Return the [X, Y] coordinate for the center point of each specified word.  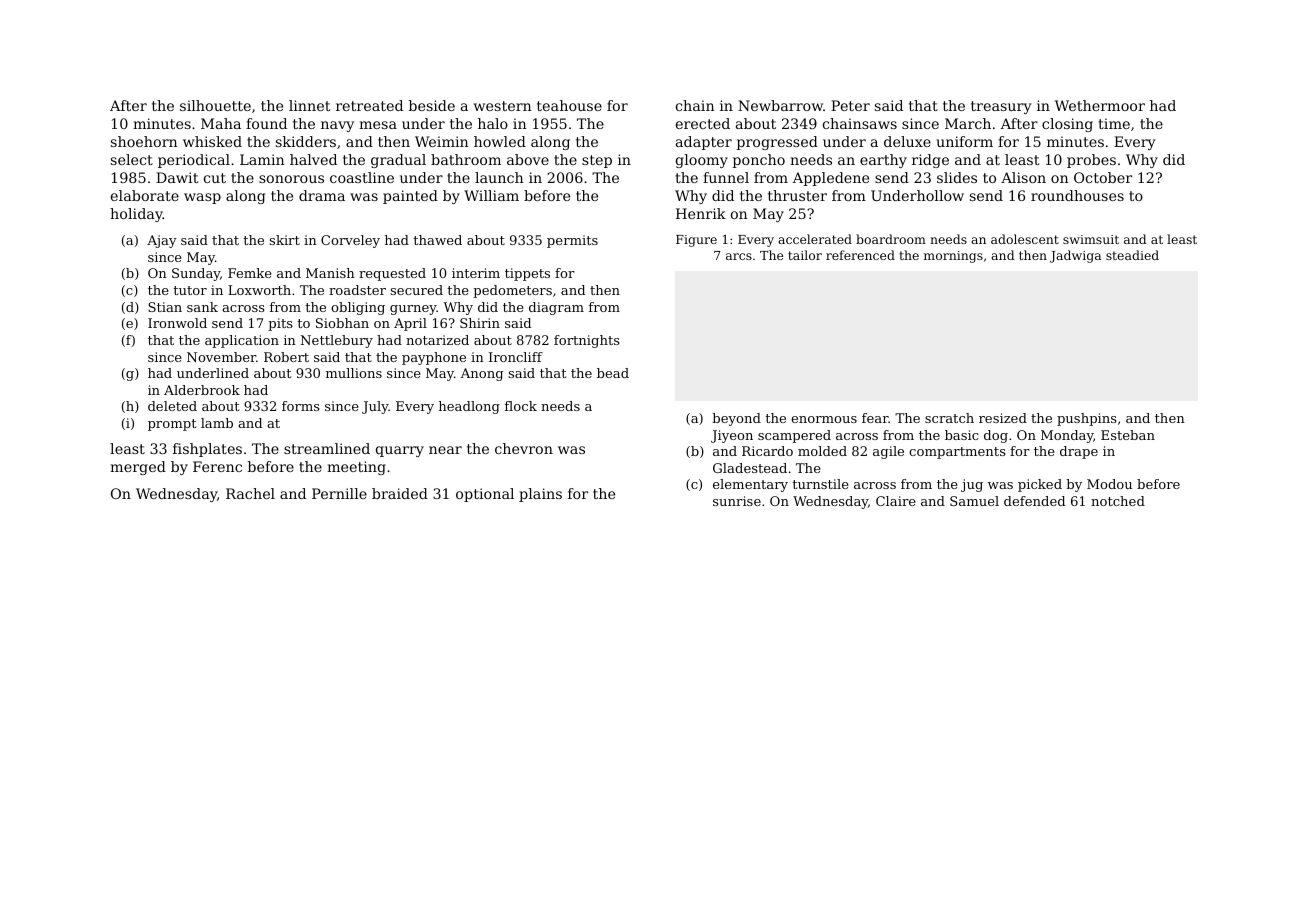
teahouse [569, 105]
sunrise [737, 501]
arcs [739, 256]
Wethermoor [1100, 105]
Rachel [250, 493]
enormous [824, 419]
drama [322, 195]
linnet [310, 105]
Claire [896, 501]
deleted [172, 406]
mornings [953, 257]
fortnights [587, 341]
